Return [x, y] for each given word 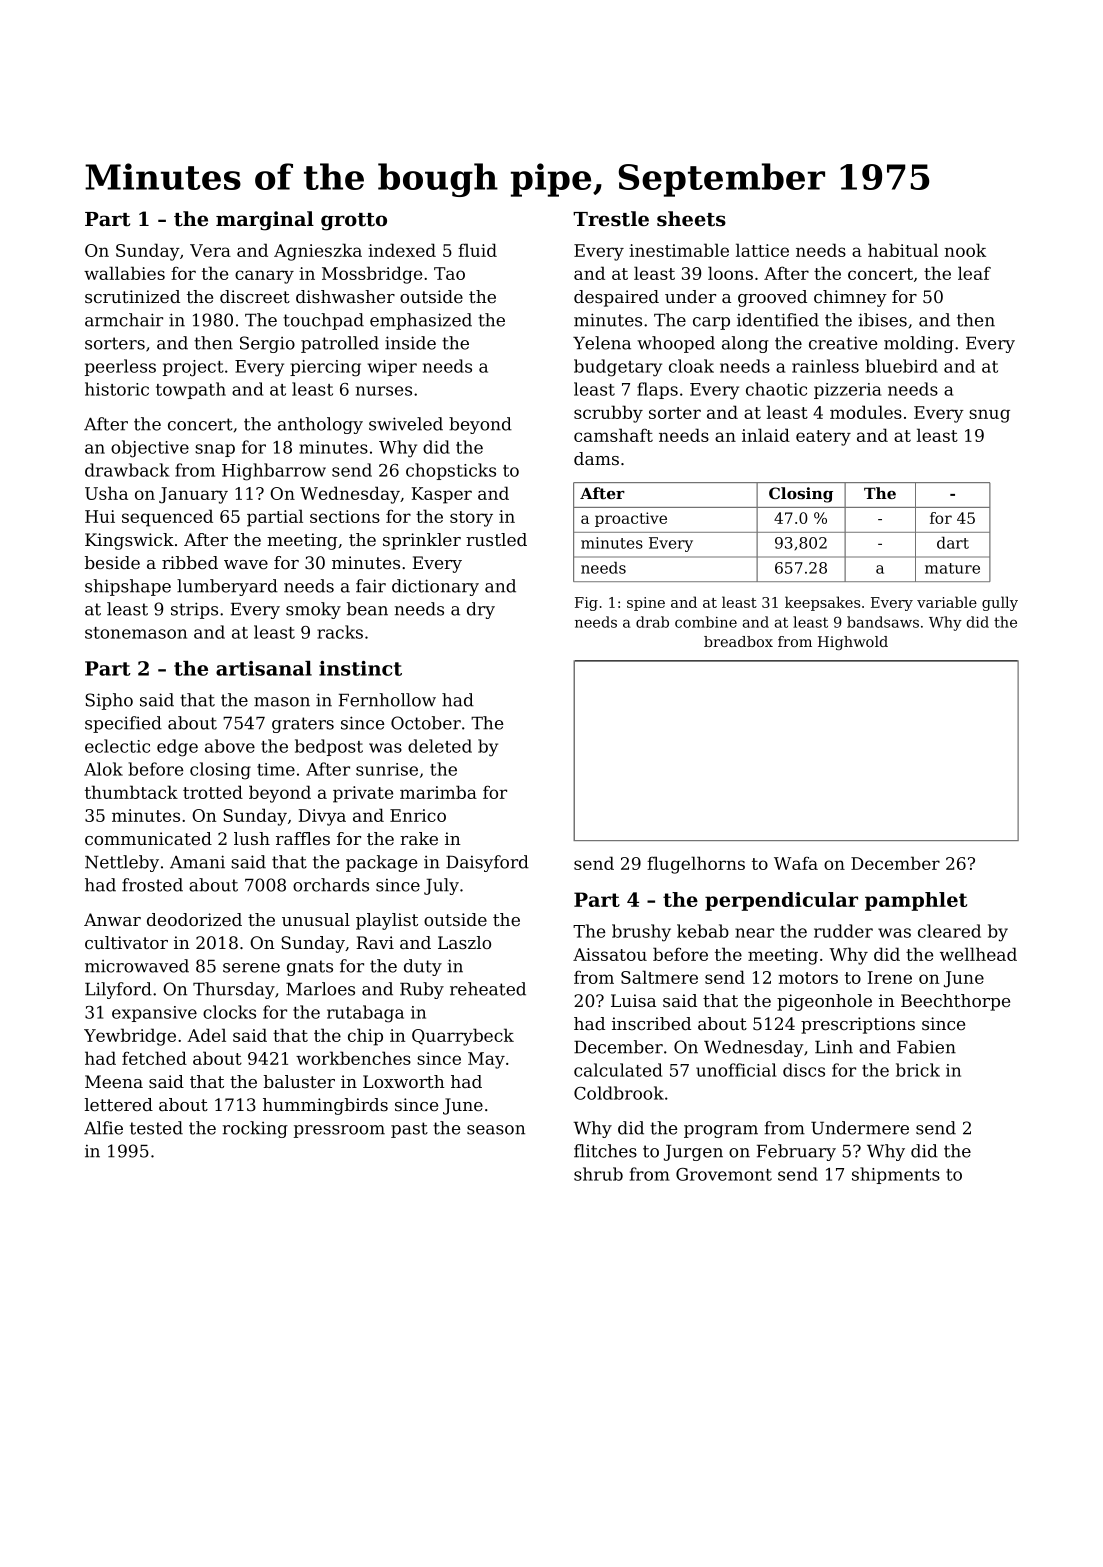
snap [215, 450]
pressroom [339, 1131]
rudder [843, 931]
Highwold [853, 643]
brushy [641, 933]
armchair [124, 320]
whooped [676, 344]
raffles [303, 838]
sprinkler [422, 541]
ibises [883, 320]
